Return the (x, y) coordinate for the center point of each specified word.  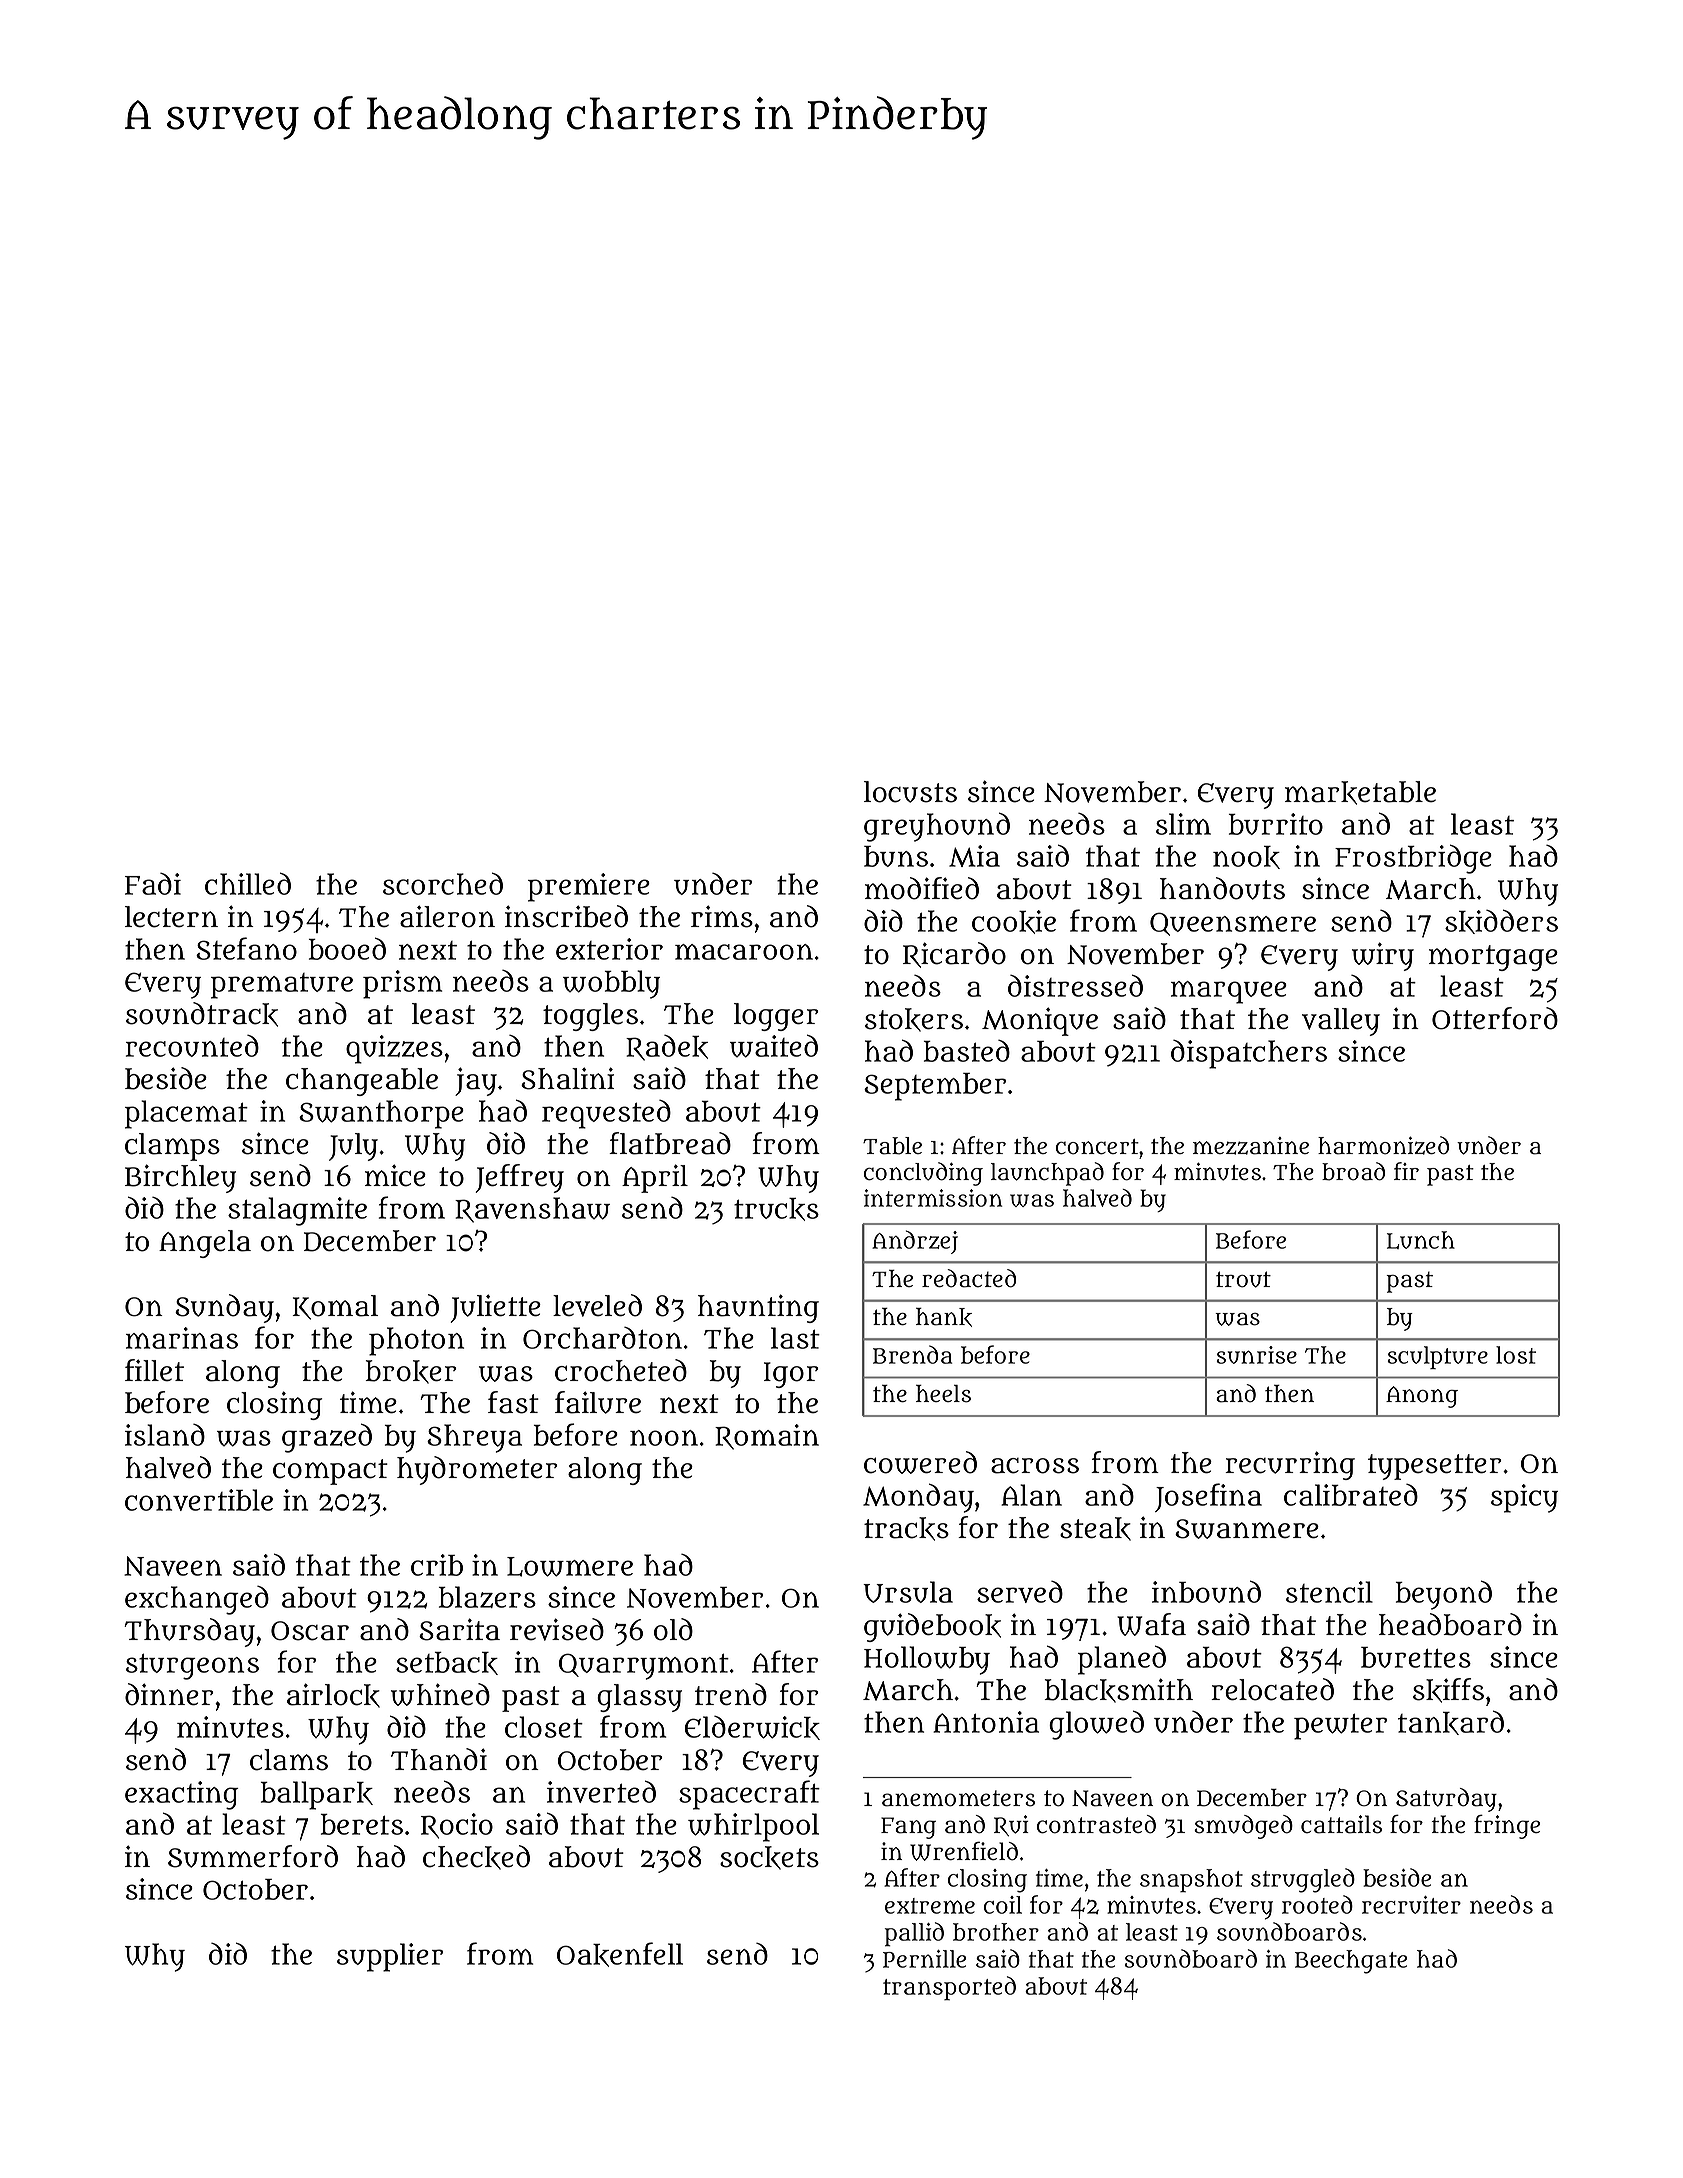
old (673, 1629)
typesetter (1435, 1467)
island (165, 1435)
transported (949, 1988)
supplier (390, 1957)
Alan (1031, 1495)
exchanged (197, 1600)
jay (476, 1081)
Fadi (153, 884)
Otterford (1495, 1018)
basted (967, 1051)
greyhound (937, 827)
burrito (1276, 824)
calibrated (1351, 1495)
